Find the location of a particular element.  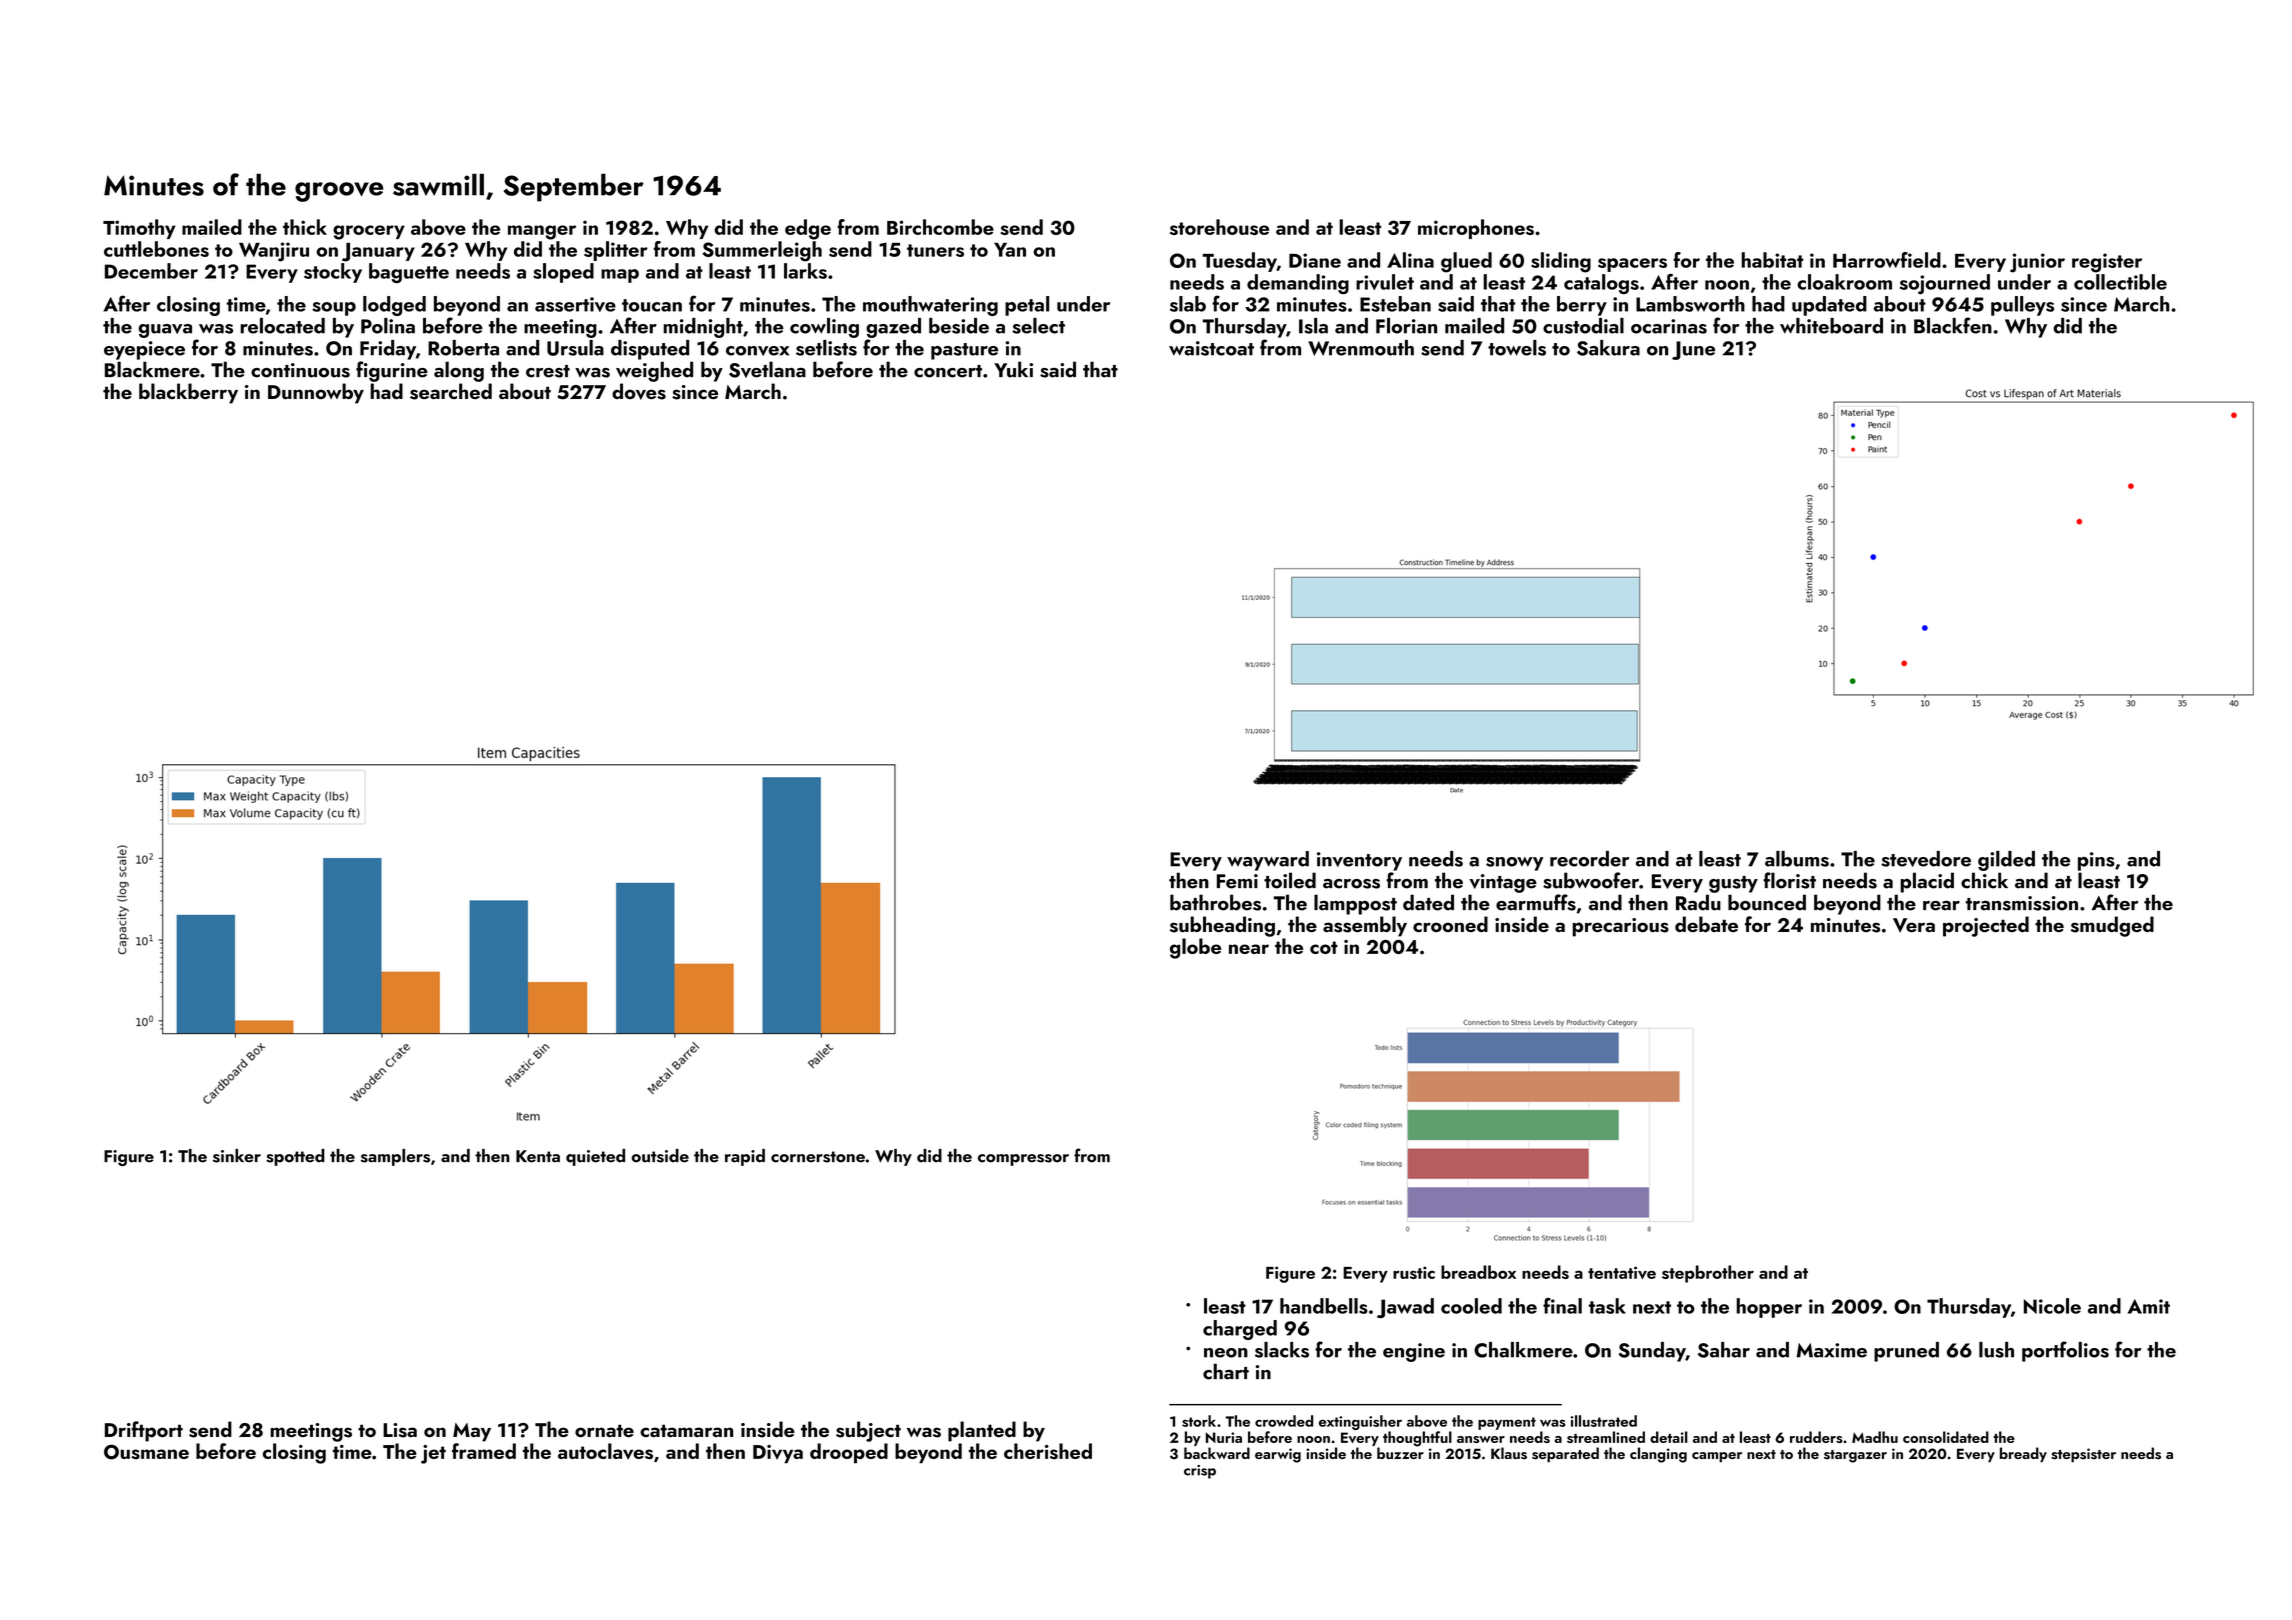

habitat is located at coordinates (1772, 260).
